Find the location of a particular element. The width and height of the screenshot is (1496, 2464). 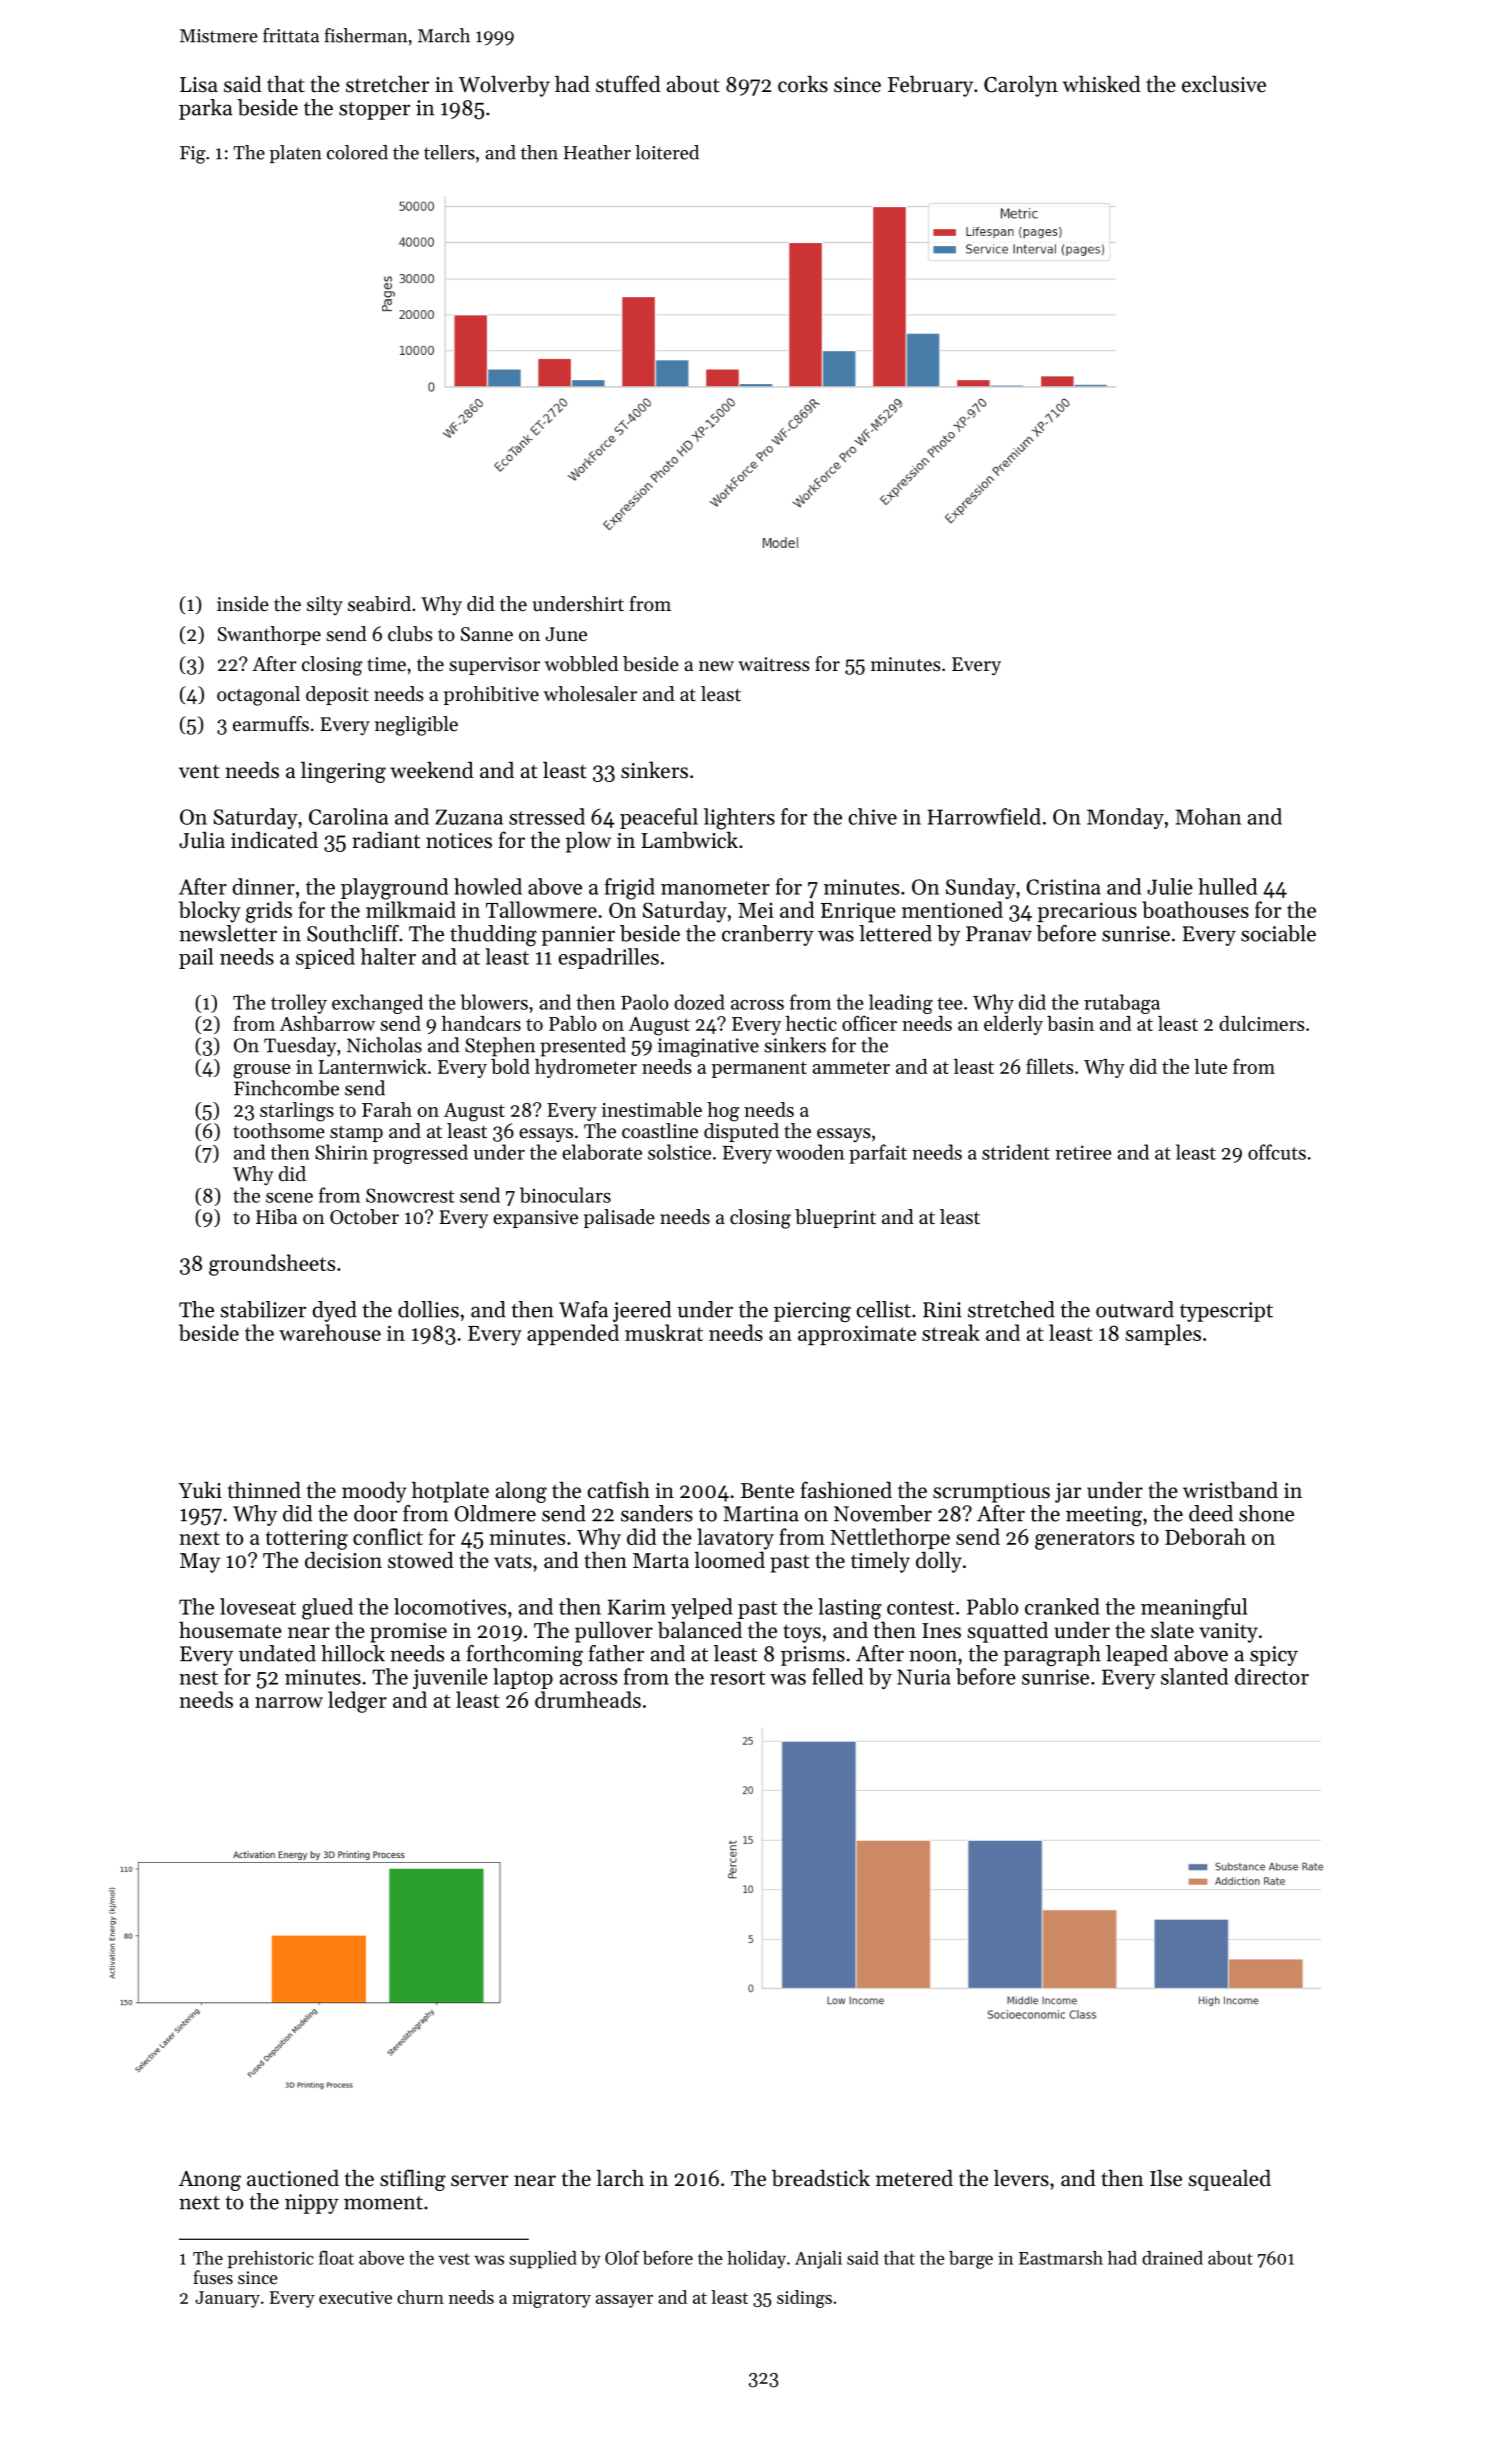

Nettlethorpe is located at coordinates (890, 1538).
